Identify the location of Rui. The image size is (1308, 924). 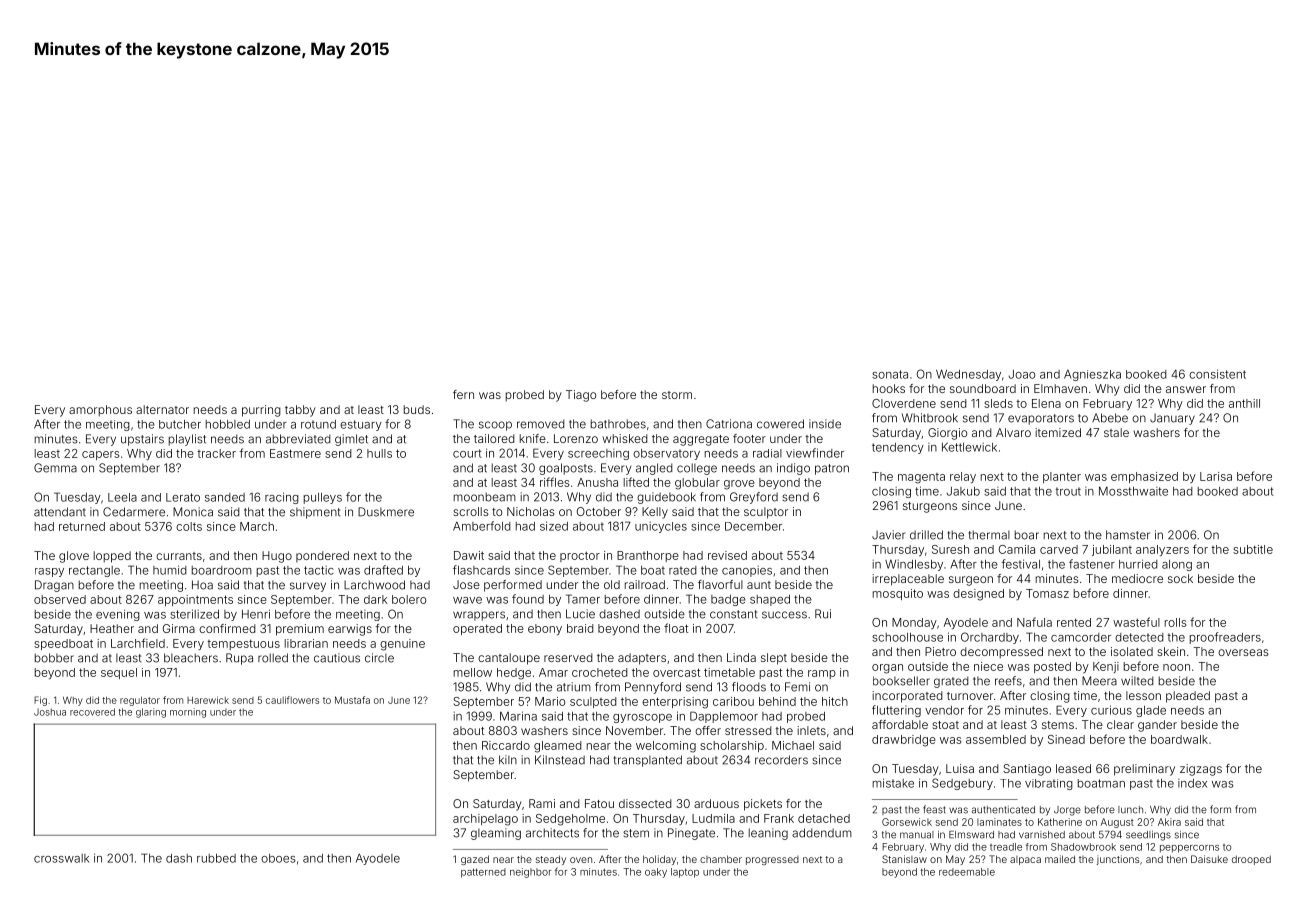
(823, 614).
